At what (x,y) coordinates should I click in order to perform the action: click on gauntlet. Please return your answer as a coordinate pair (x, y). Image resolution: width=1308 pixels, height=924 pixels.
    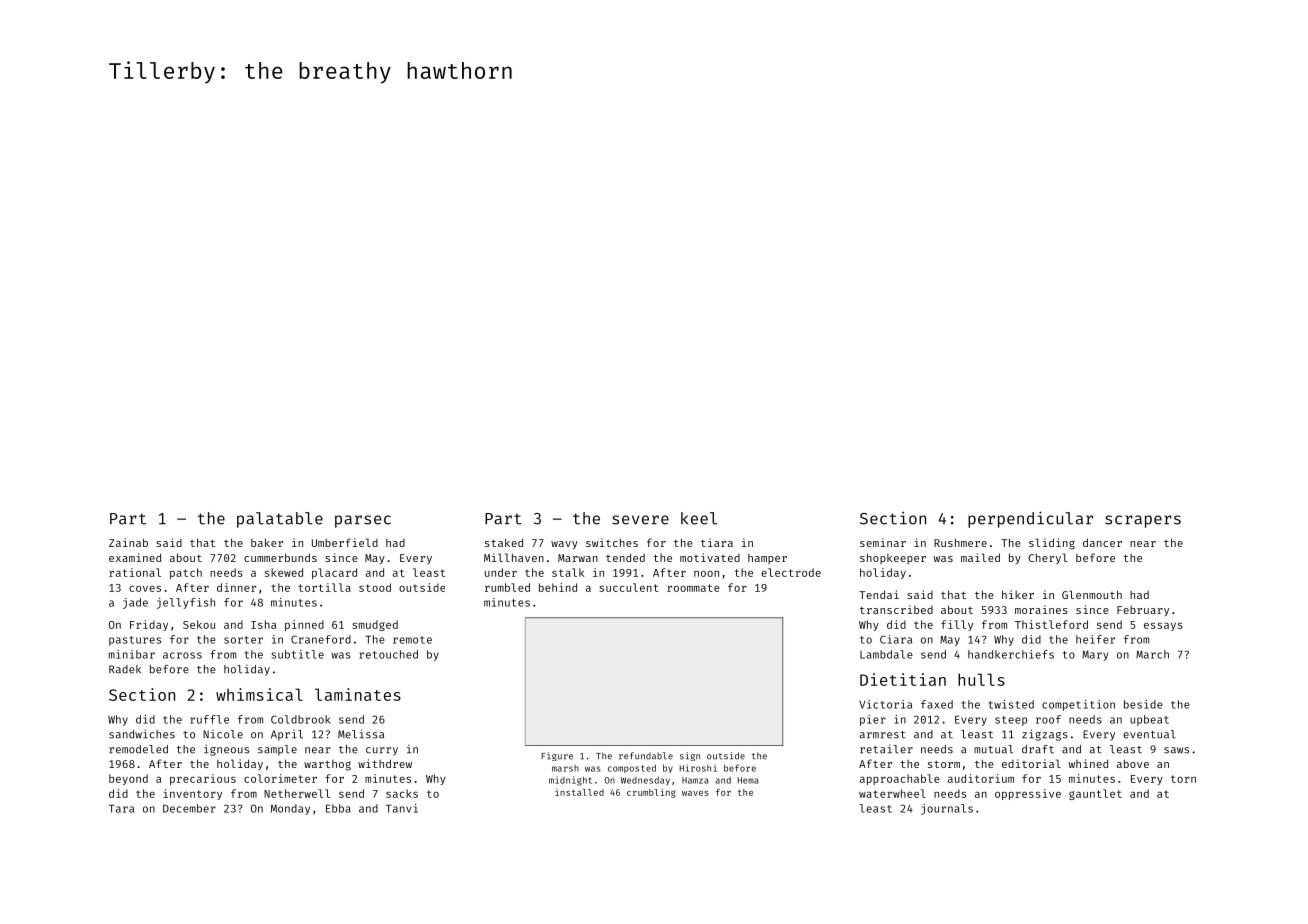
    Looking at the image, I should click on (1095, 794).
